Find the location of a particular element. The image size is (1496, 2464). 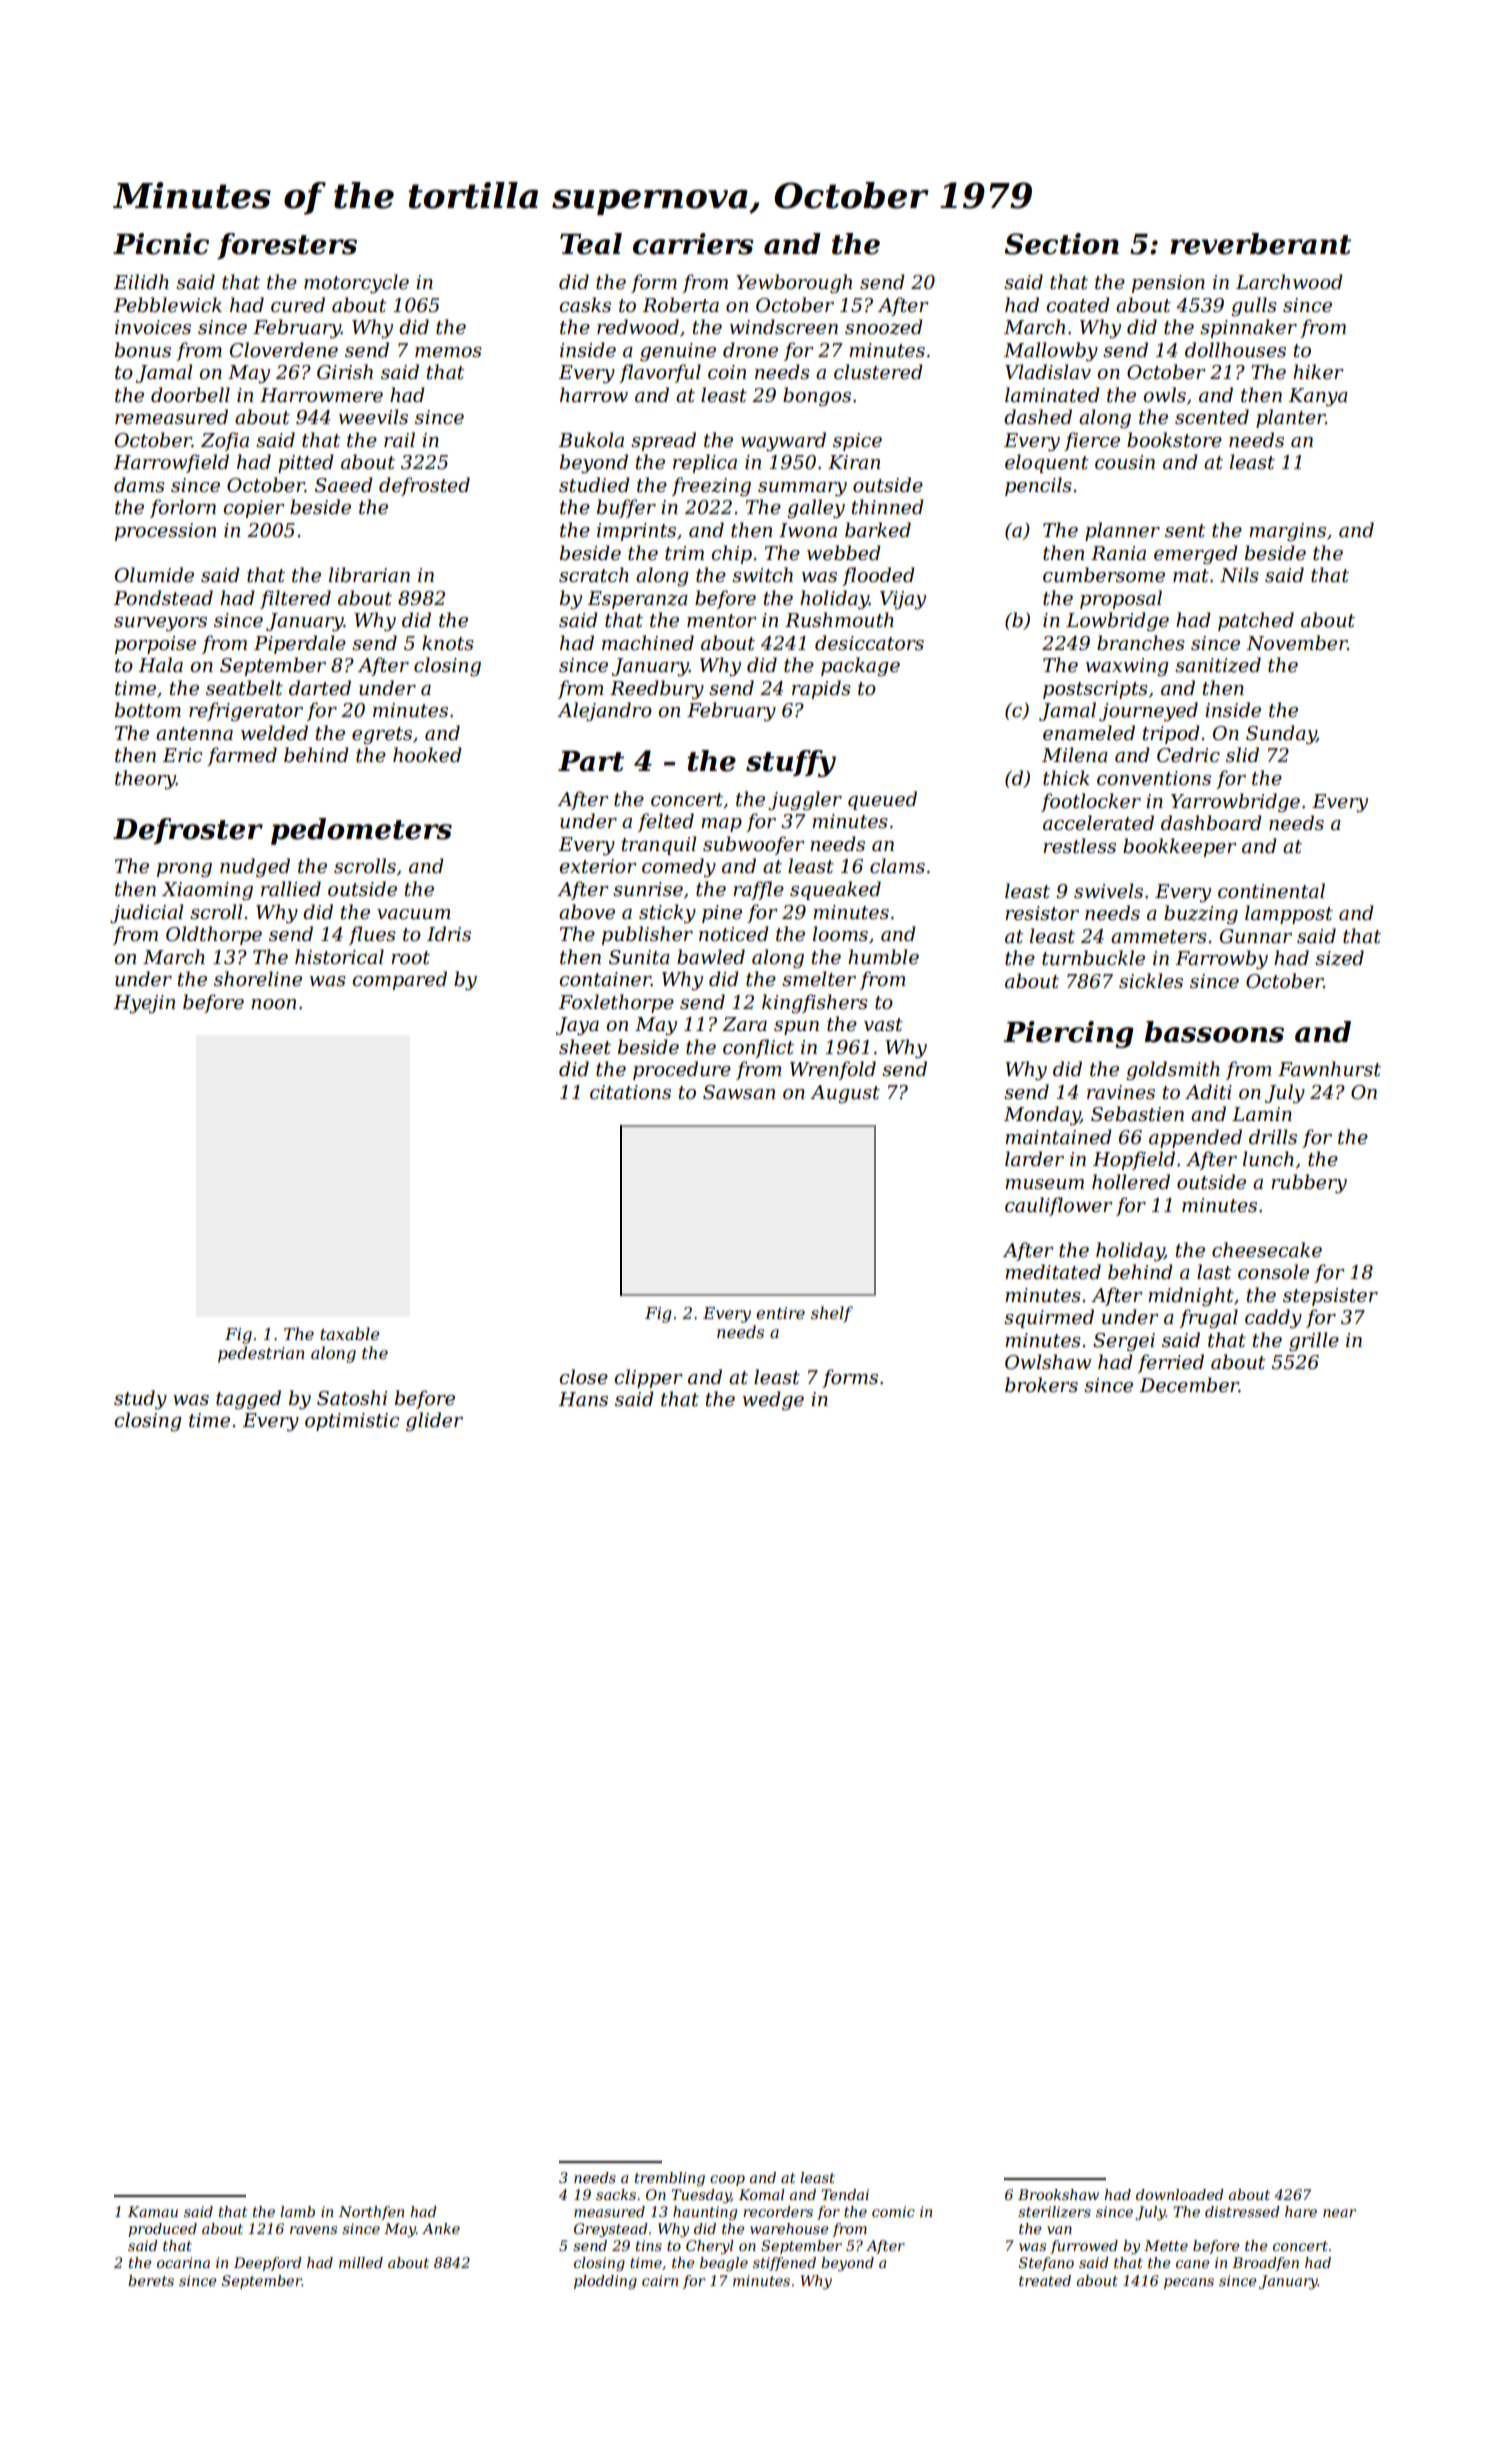

memos is located at coordinates (448, 352).
